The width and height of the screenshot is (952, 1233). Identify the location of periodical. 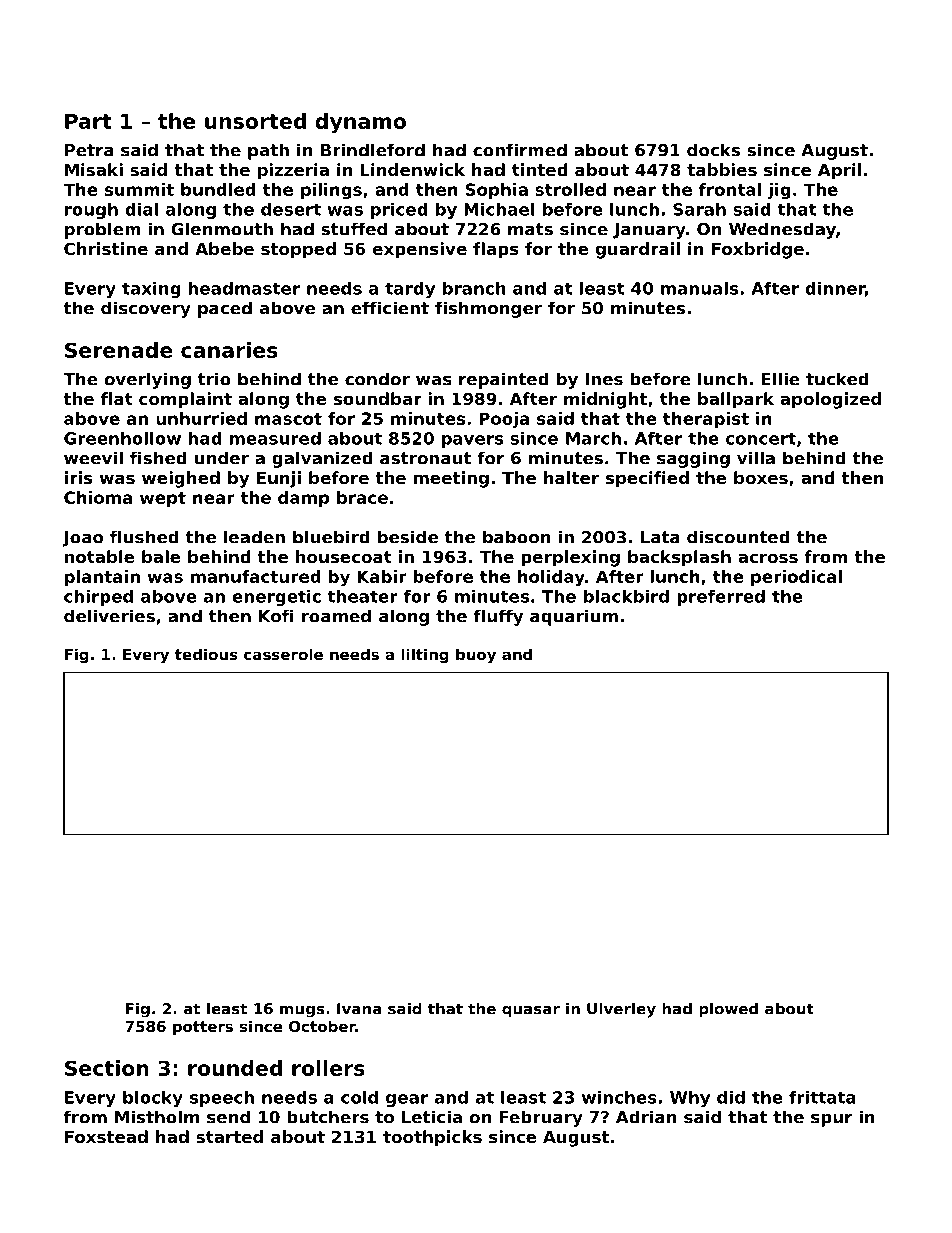
(796, 578).
